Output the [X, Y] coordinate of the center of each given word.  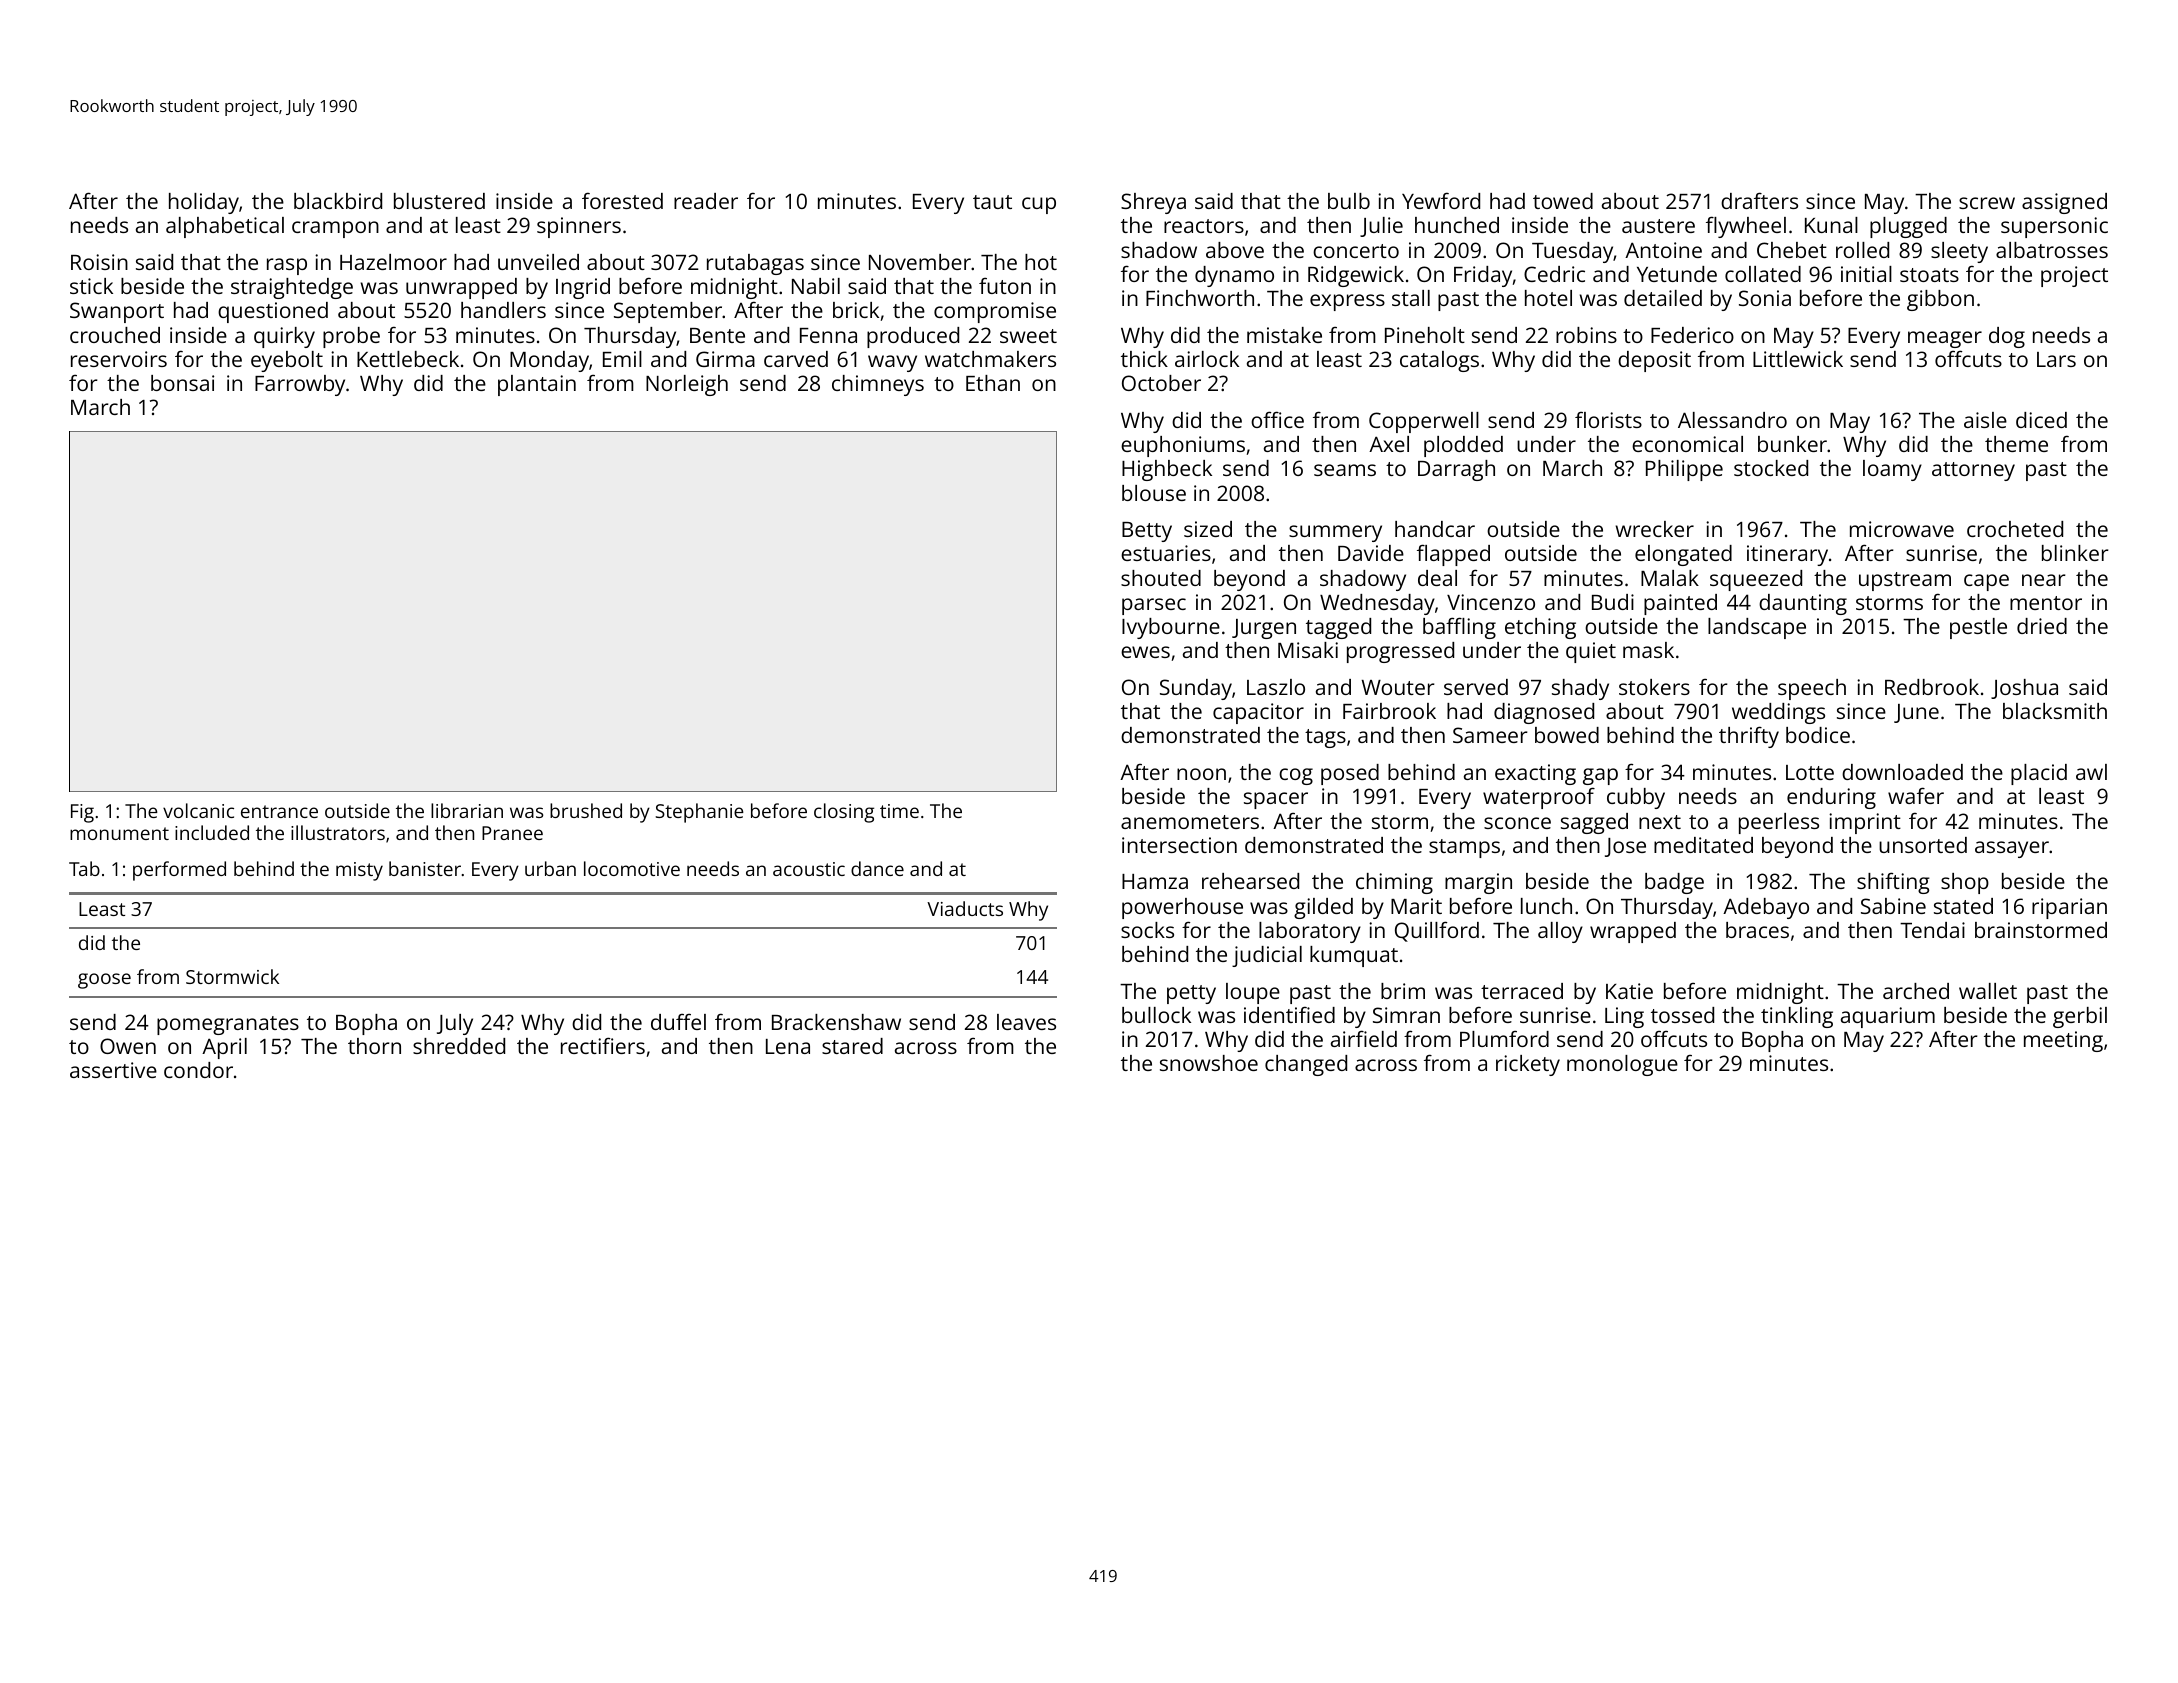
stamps [1464, 848]
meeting [2063, 1041]
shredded [459, 1046]
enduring [1831, 798]
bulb [1349, 201]
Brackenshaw [836, 1022]
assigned [2064, 203]
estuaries [1166, 553]
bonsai [182, 383]
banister [425, 868]
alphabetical [225, 227]
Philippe [1684, 470]
